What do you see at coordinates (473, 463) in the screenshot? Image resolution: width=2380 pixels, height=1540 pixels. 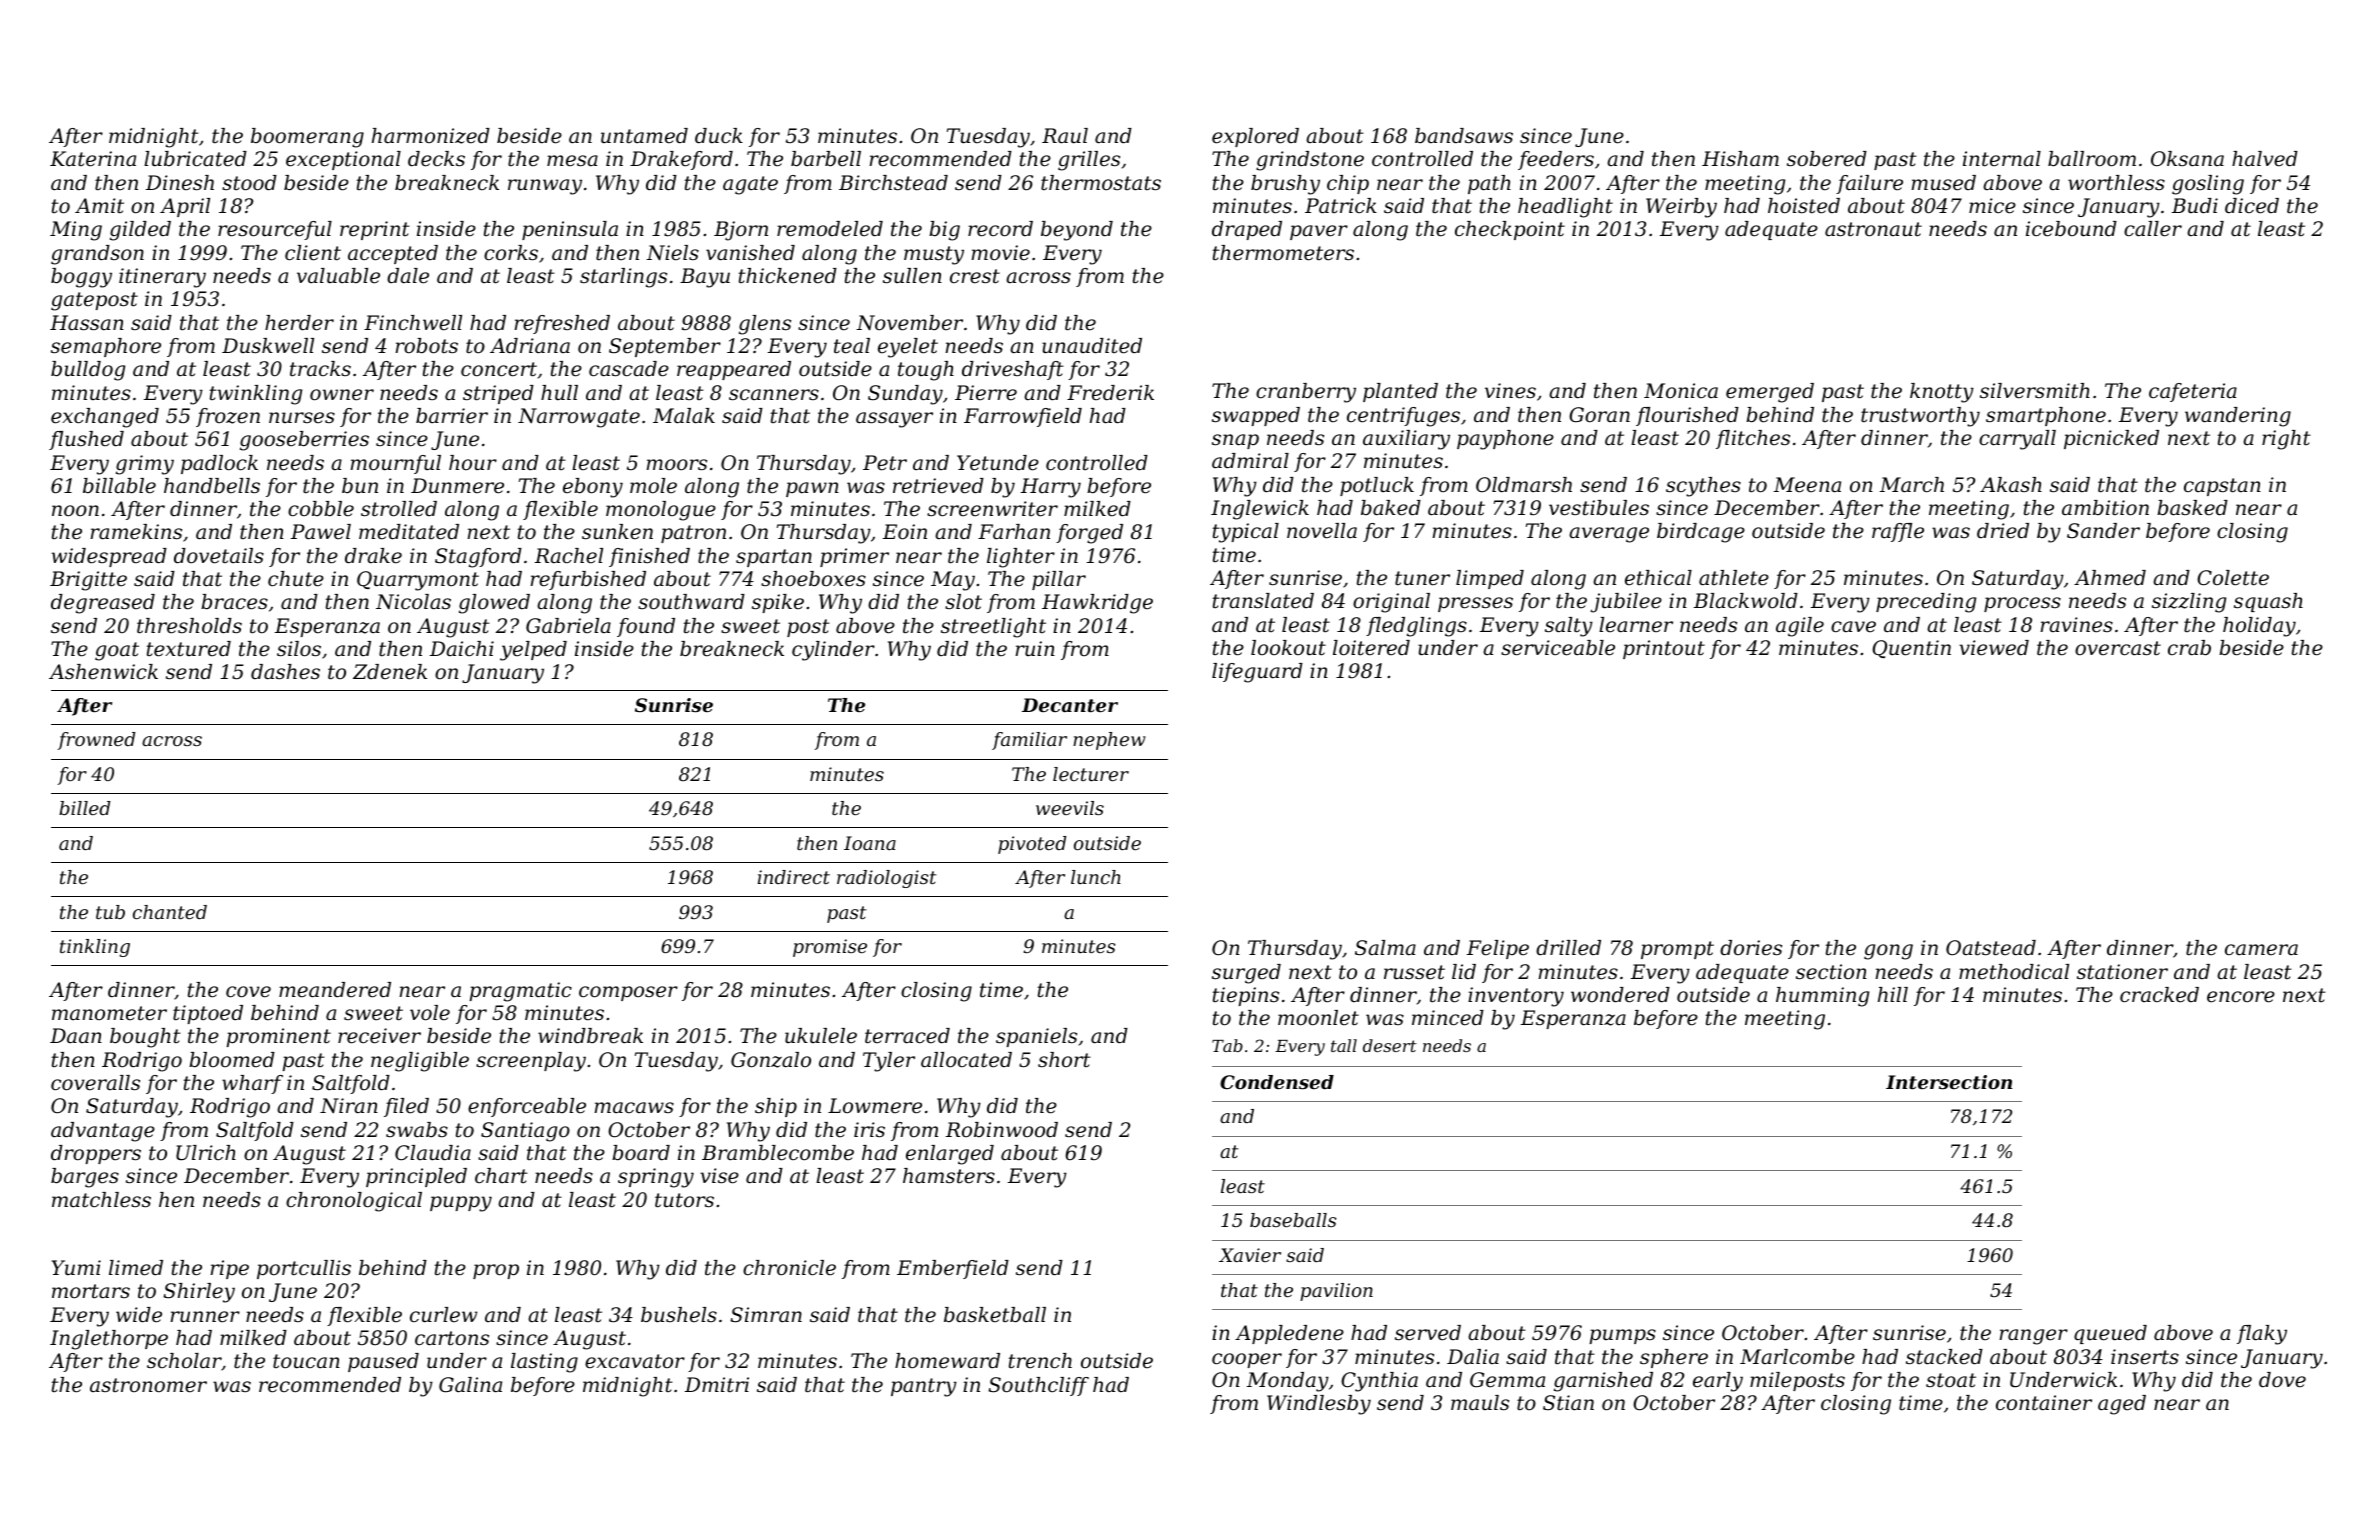 I see `hour` at bounding box center [473, 463].
